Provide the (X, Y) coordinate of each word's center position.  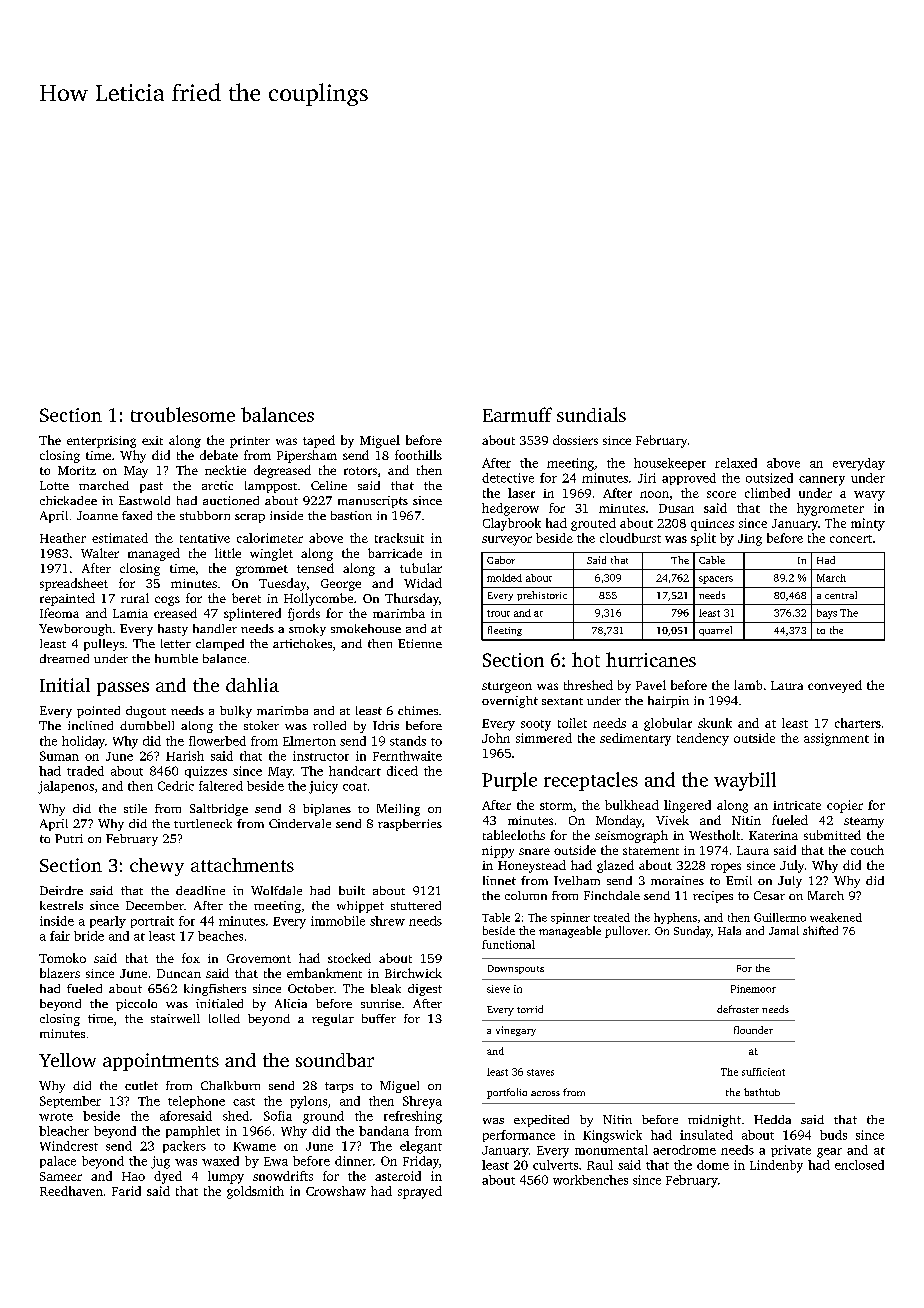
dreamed (64, 658)
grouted (593, 524)
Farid (126, 1191)
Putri (69, 838)
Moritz (77, 470)
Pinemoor (753, 989)
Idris (386, 725)
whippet (360, 907)
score (721, 494)
